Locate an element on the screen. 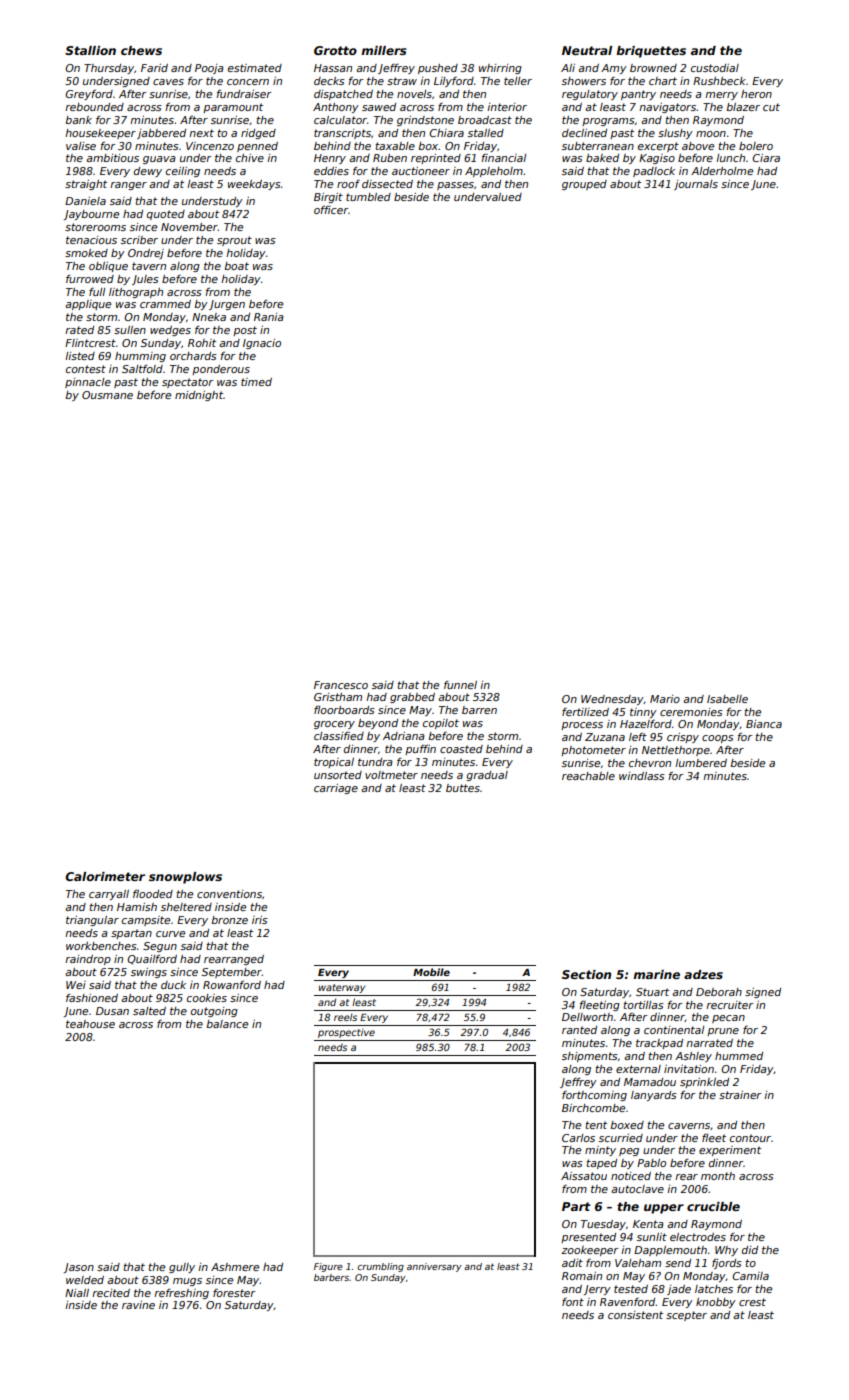 This screenshot has width=849, height=1400. estimated is located at coordinates (255, 68).
